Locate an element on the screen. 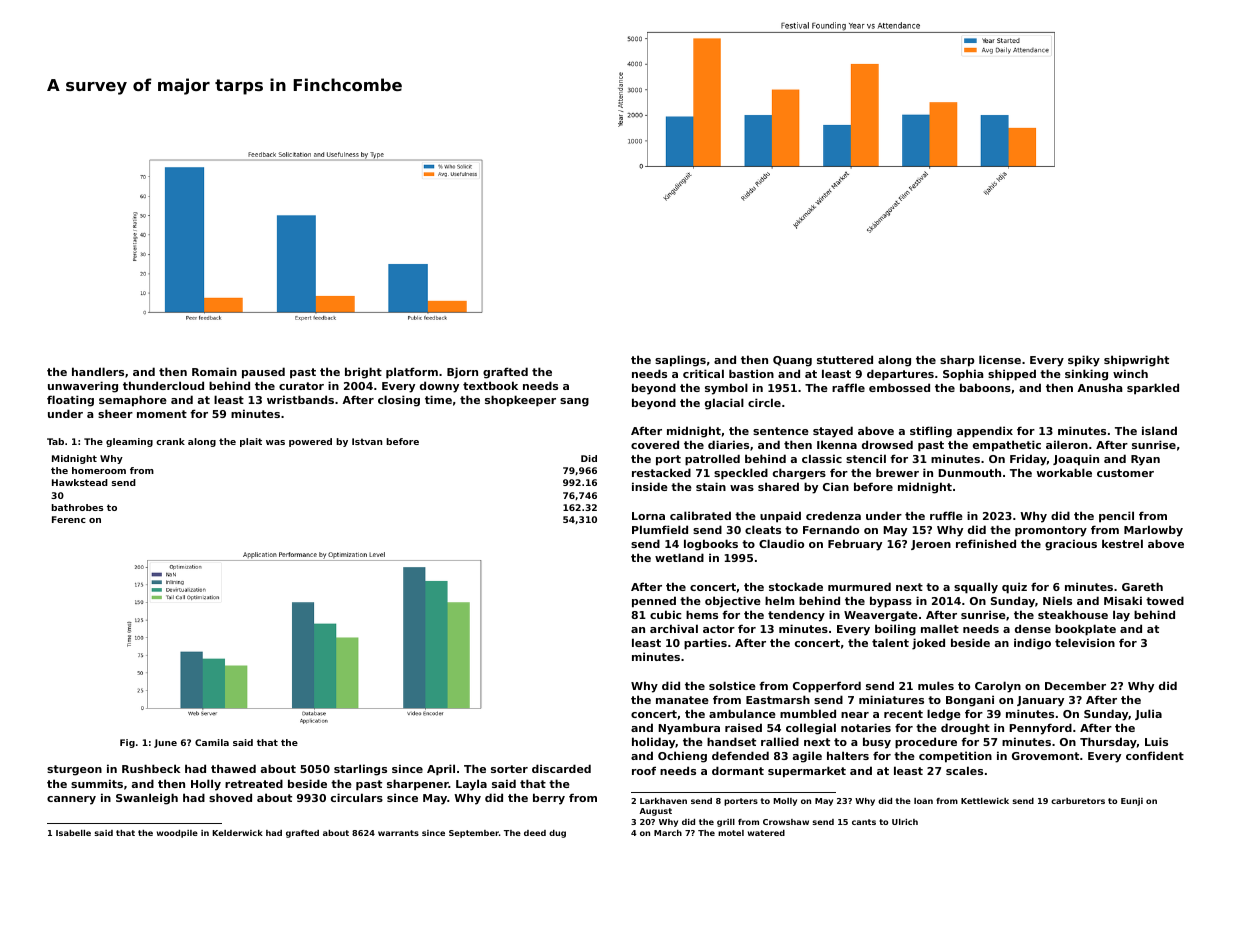 The image size is (1233, 952). Molly is located at coordinates (785, 802).
